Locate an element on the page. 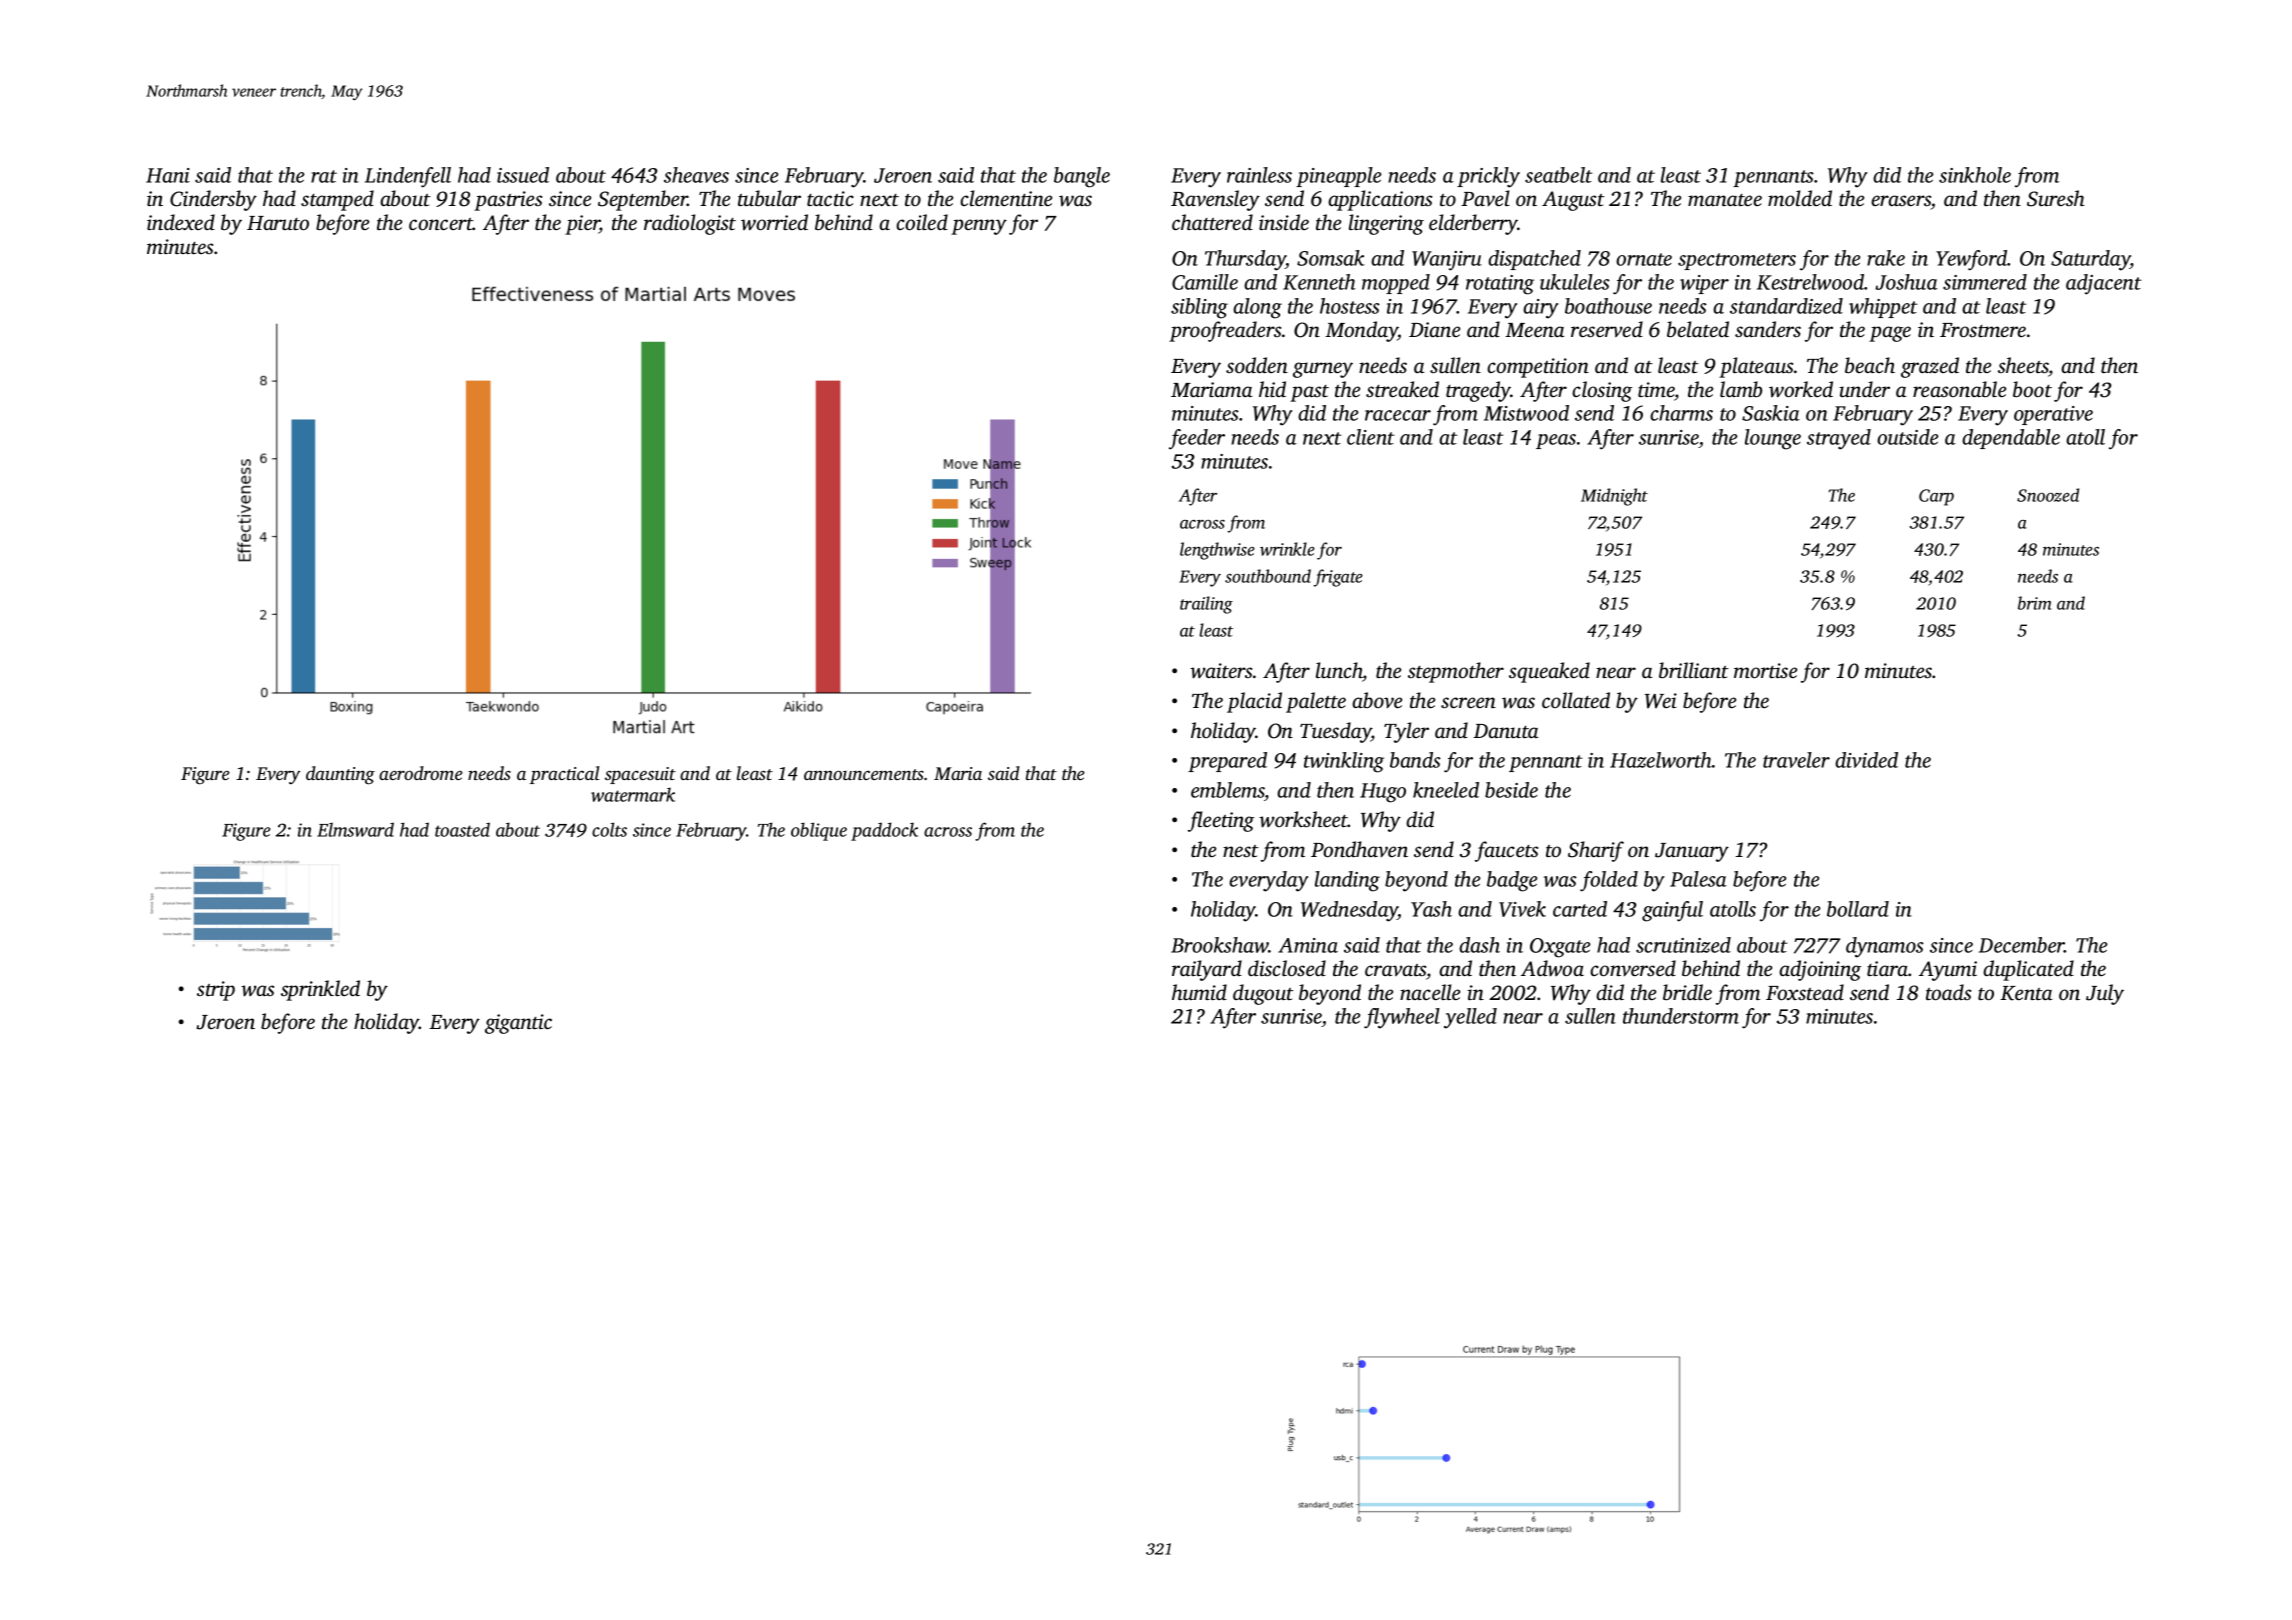  trailing is located at coordinates (1206, 605).
